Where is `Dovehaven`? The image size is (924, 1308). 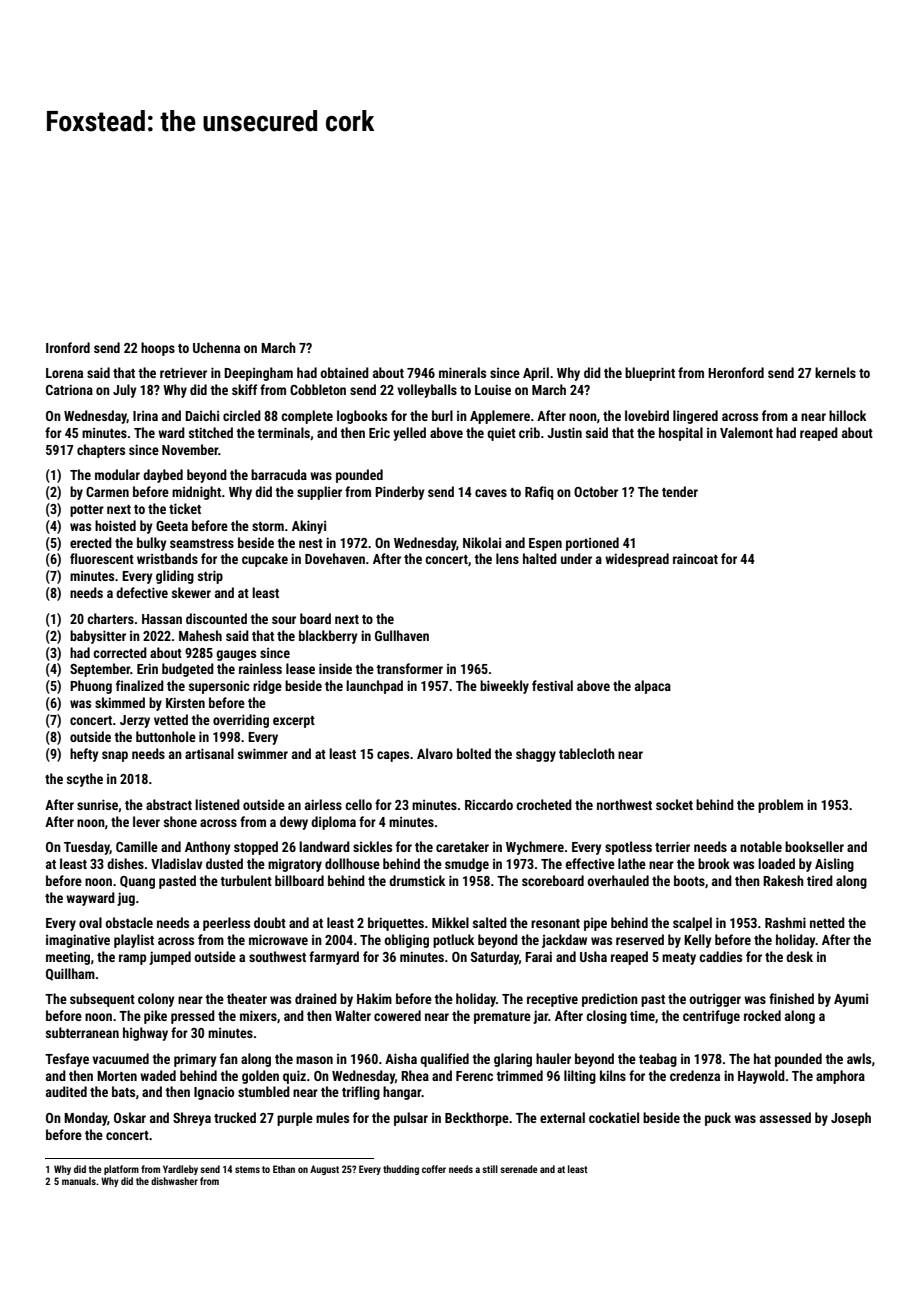
Dovehaven is located at coordinates (335, 558).
